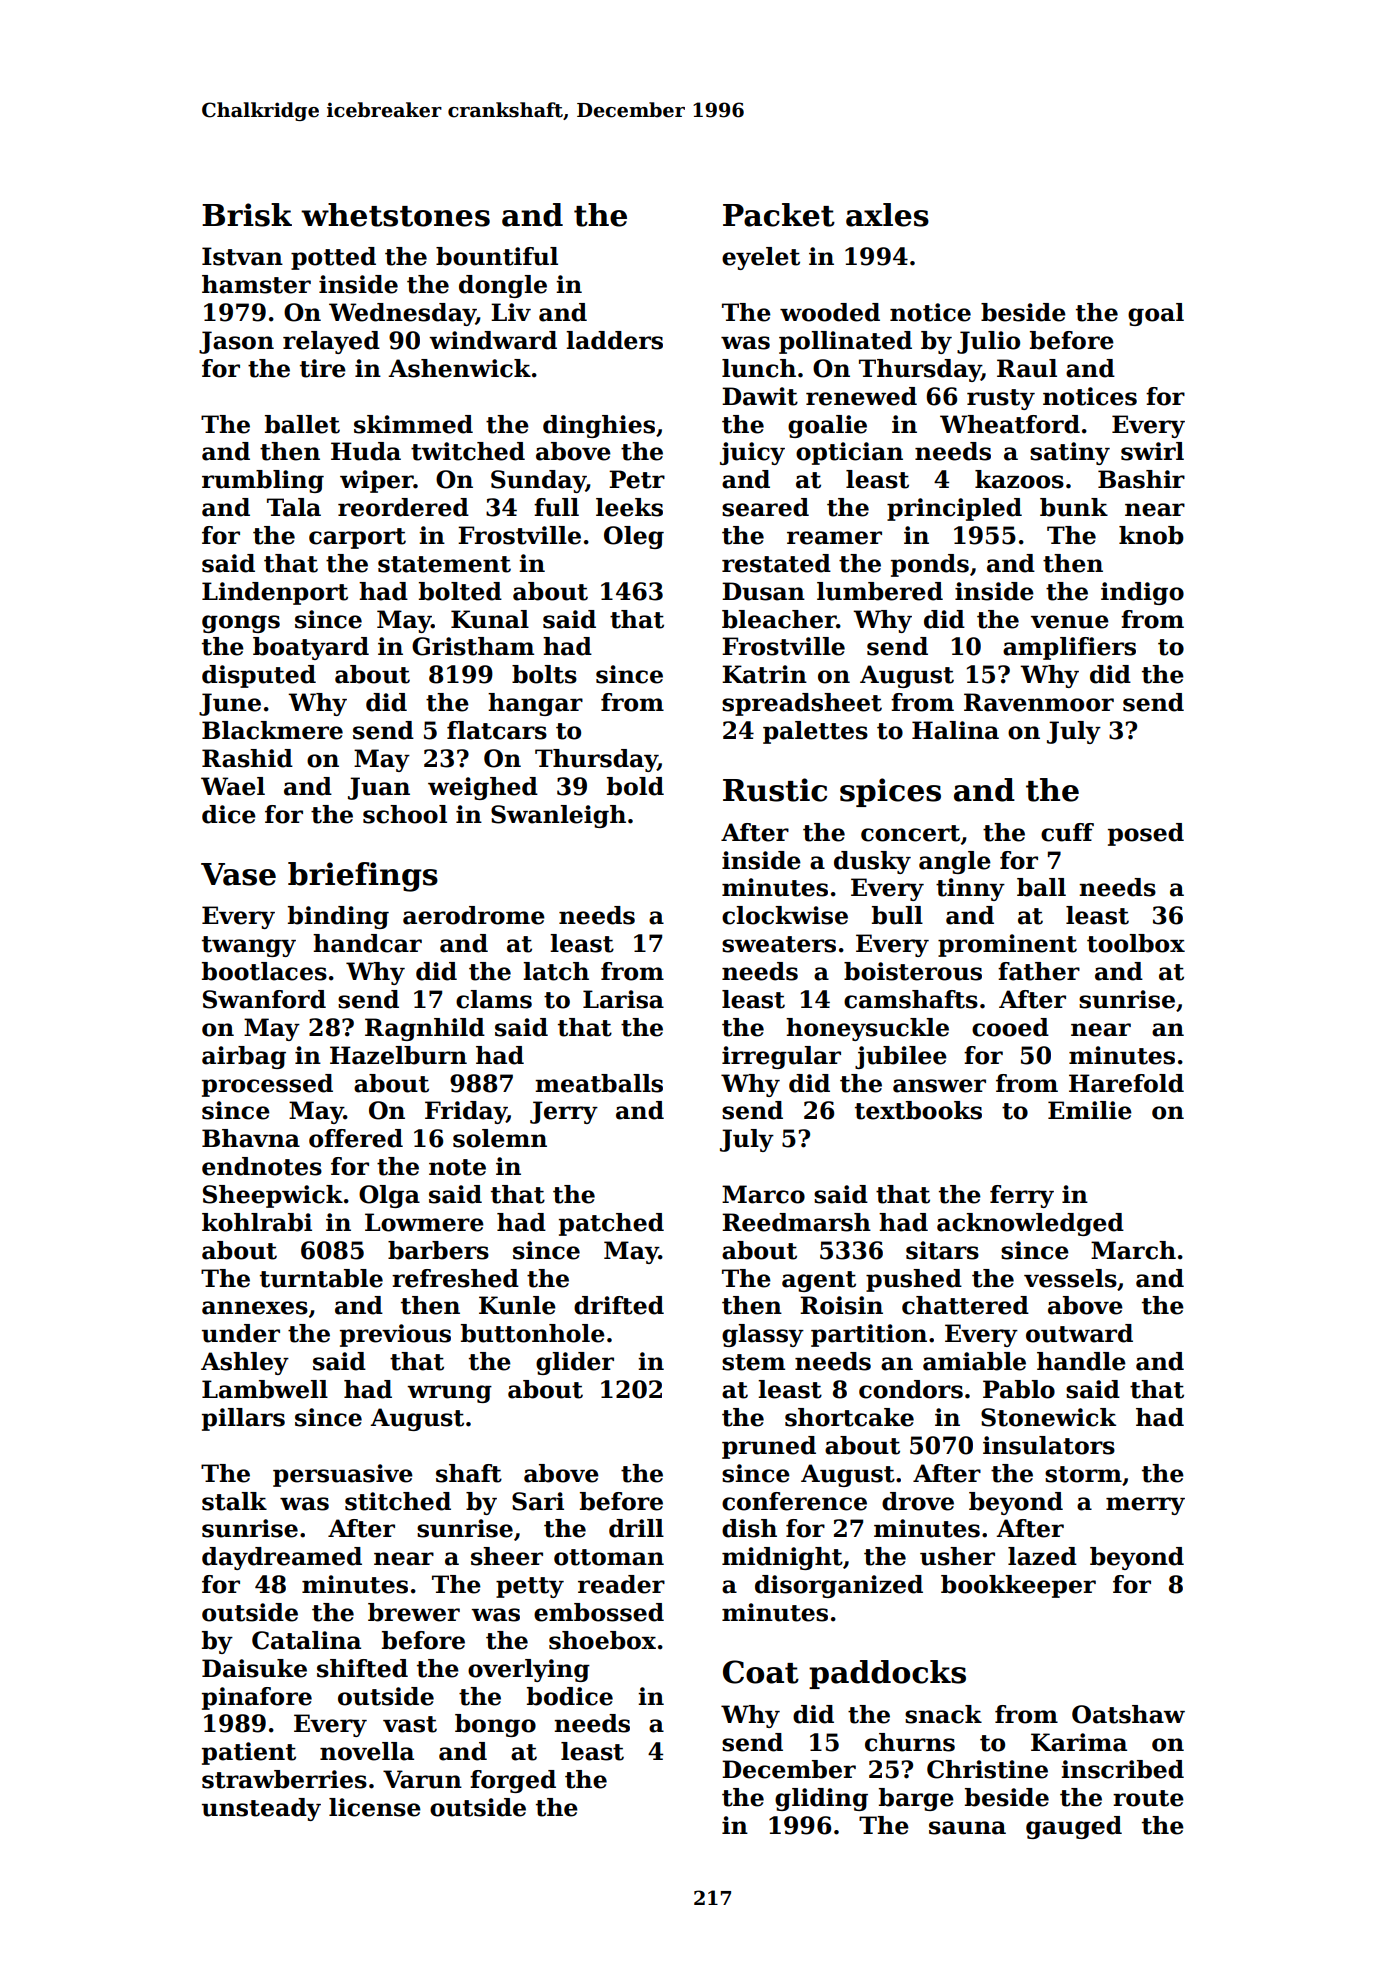 This screenshot has height=1969, width=1386. What do you see at coordinates (779, 215) in the screenshot?
I see `Packet` at bounding box center [779, 215].
